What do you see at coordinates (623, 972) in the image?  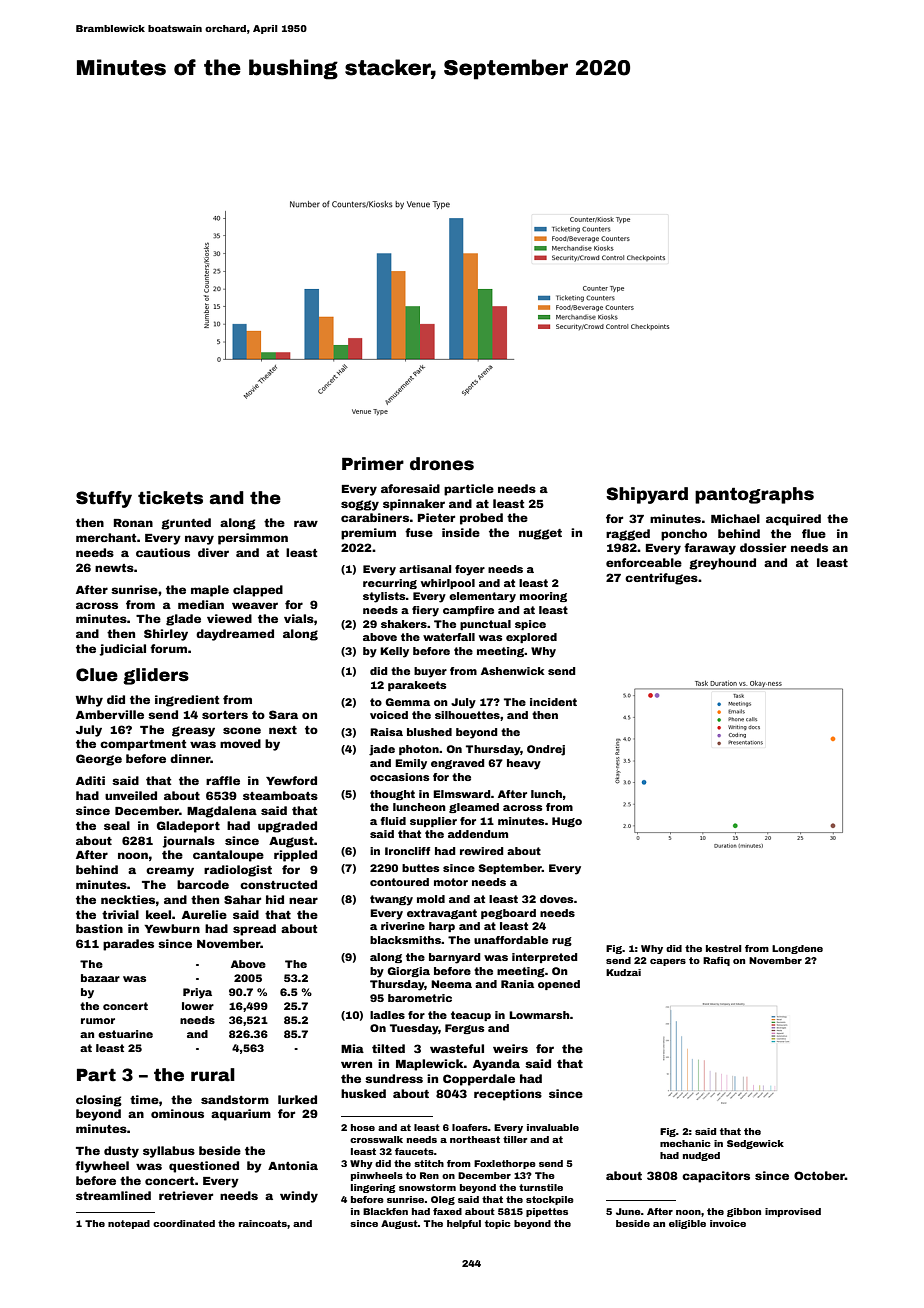 I see `Kudzai` at bounding box center [623, 972].
